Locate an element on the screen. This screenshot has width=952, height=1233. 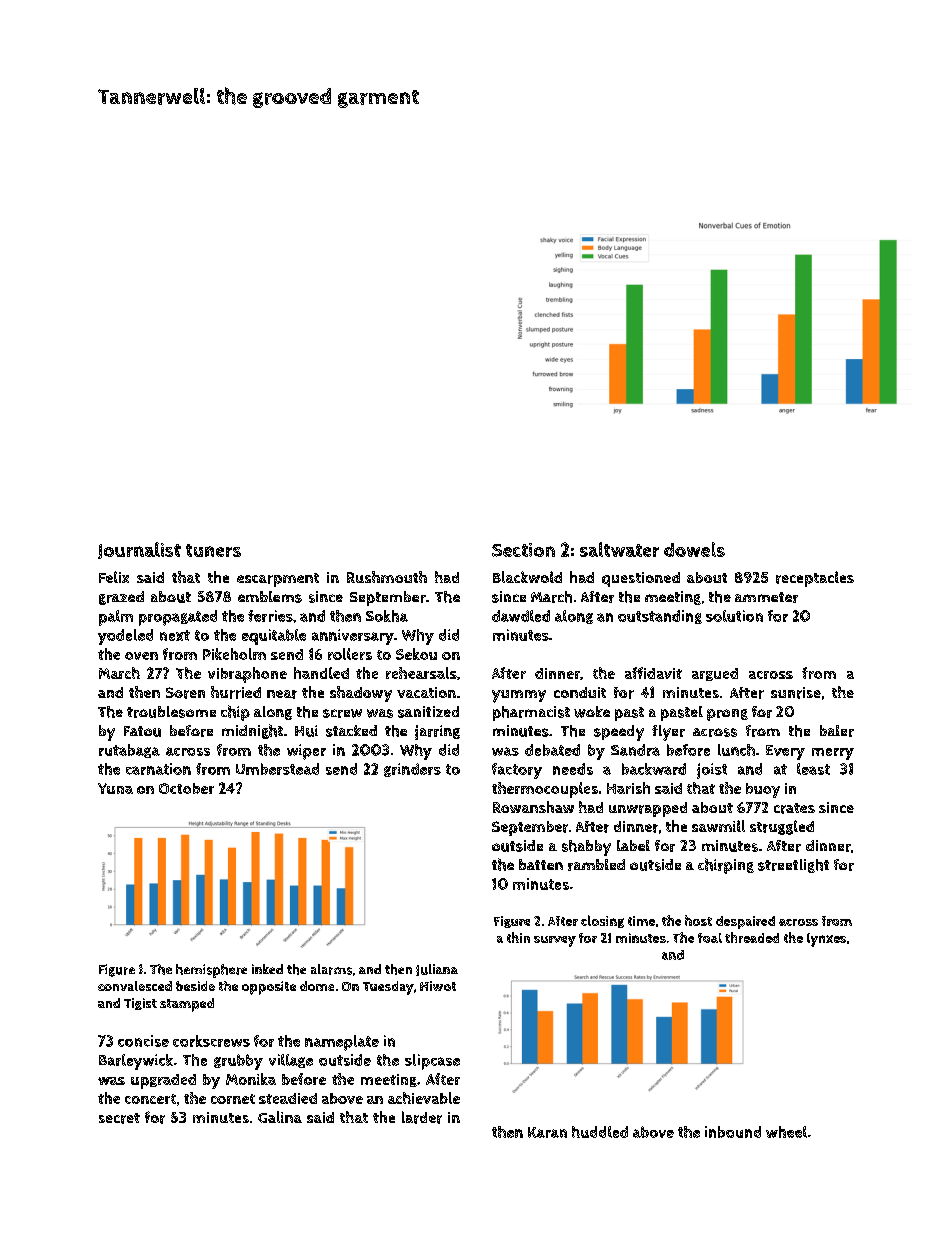
dowels is located at coordinates (694, 549).
